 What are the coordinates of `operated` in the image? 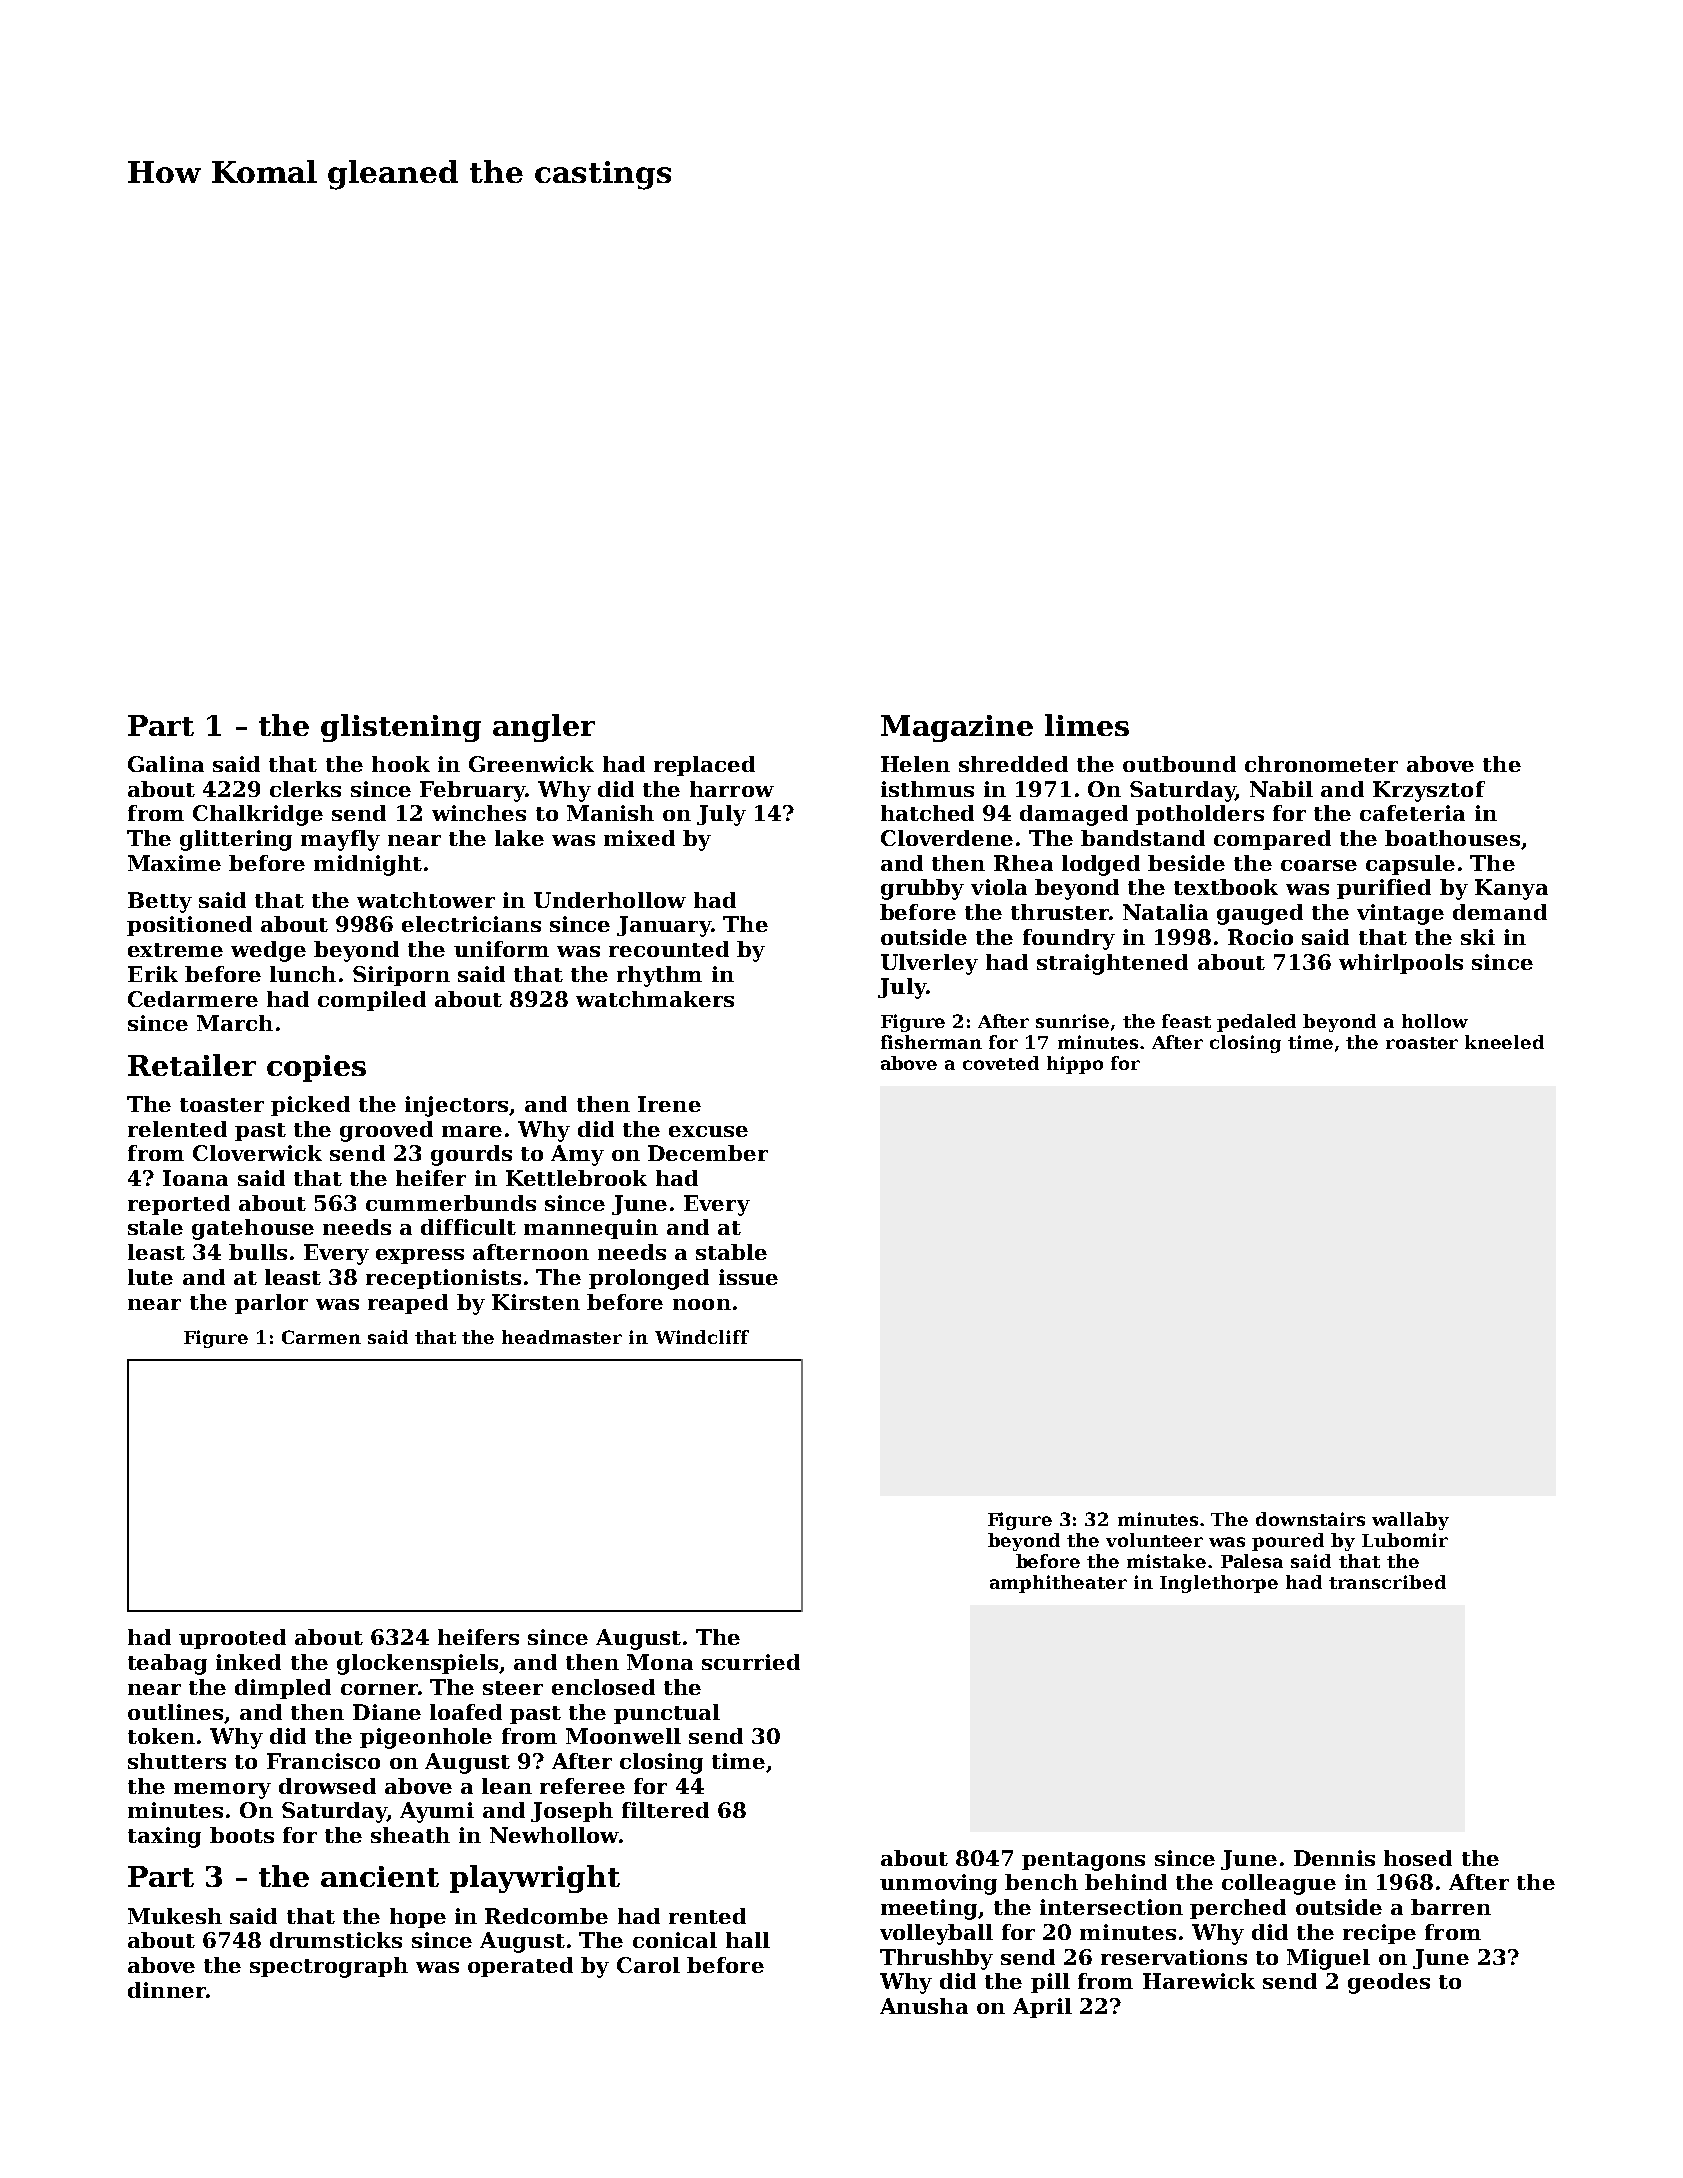 It's located at (520, 1967).
